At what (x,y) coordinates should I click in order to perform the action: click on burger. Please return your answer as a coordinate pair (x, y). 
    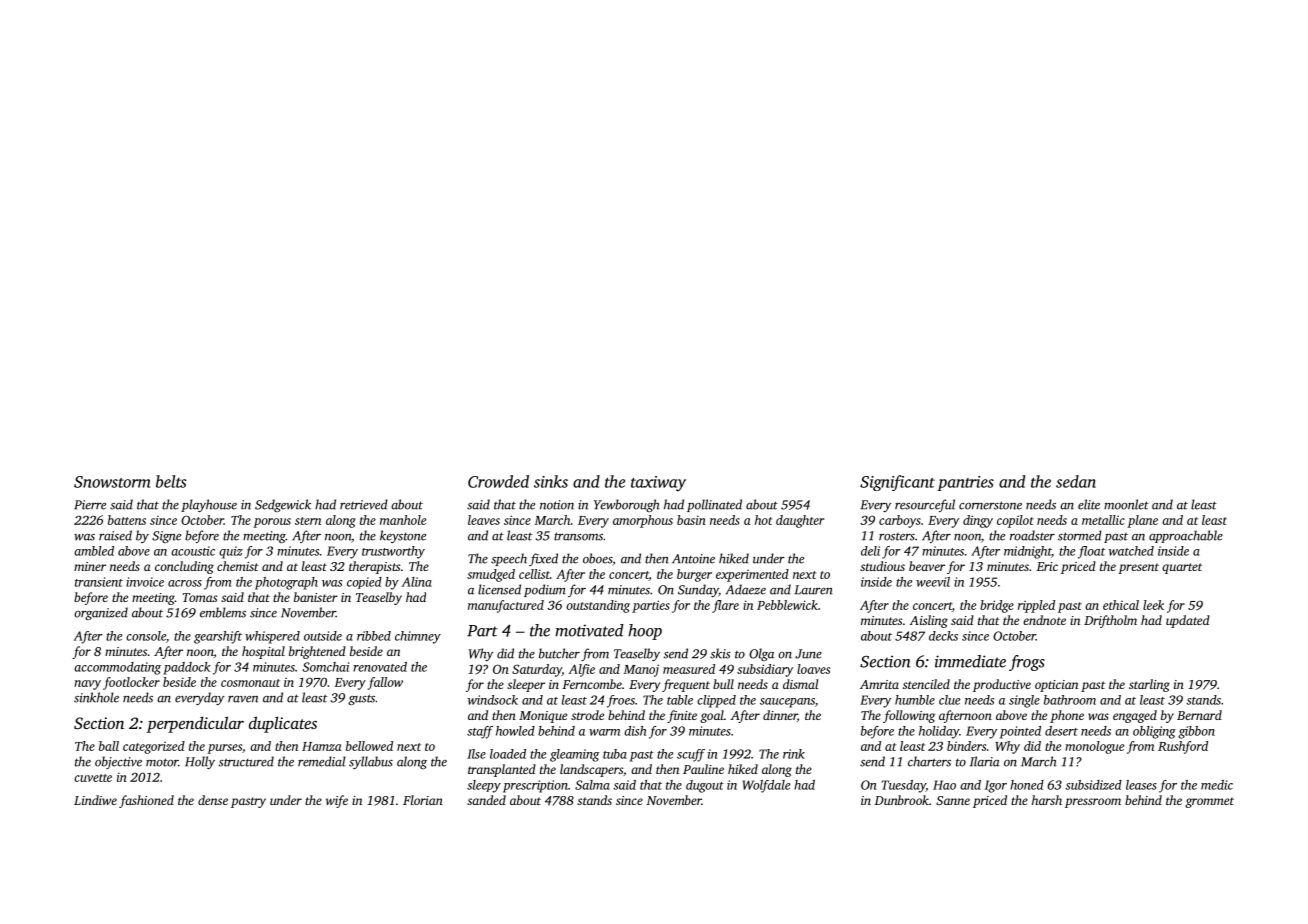
    Looking at the image, I should click on (694, 575).
